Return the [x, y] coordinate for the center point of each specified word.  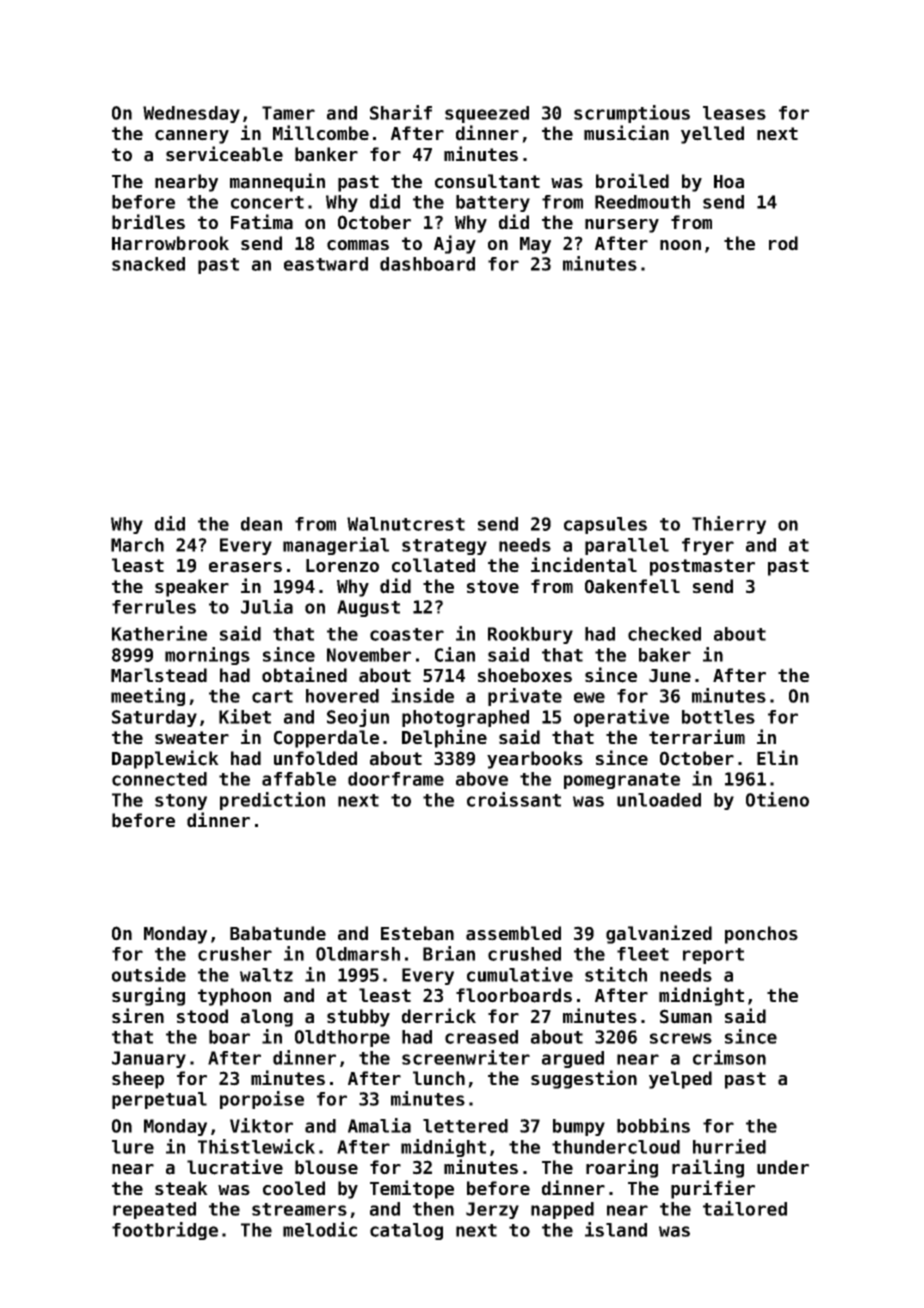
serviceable [224, 154]
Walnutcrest [406, 524]
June [670, 676]
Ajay [455, 244]
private [525, 697]
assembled [513, 933]
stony [181, 802]
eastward [326, 264]
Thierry [729, 525]
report [713, 956]
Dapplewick [165, 759]
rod [783, 243]
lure [133, 1147]
